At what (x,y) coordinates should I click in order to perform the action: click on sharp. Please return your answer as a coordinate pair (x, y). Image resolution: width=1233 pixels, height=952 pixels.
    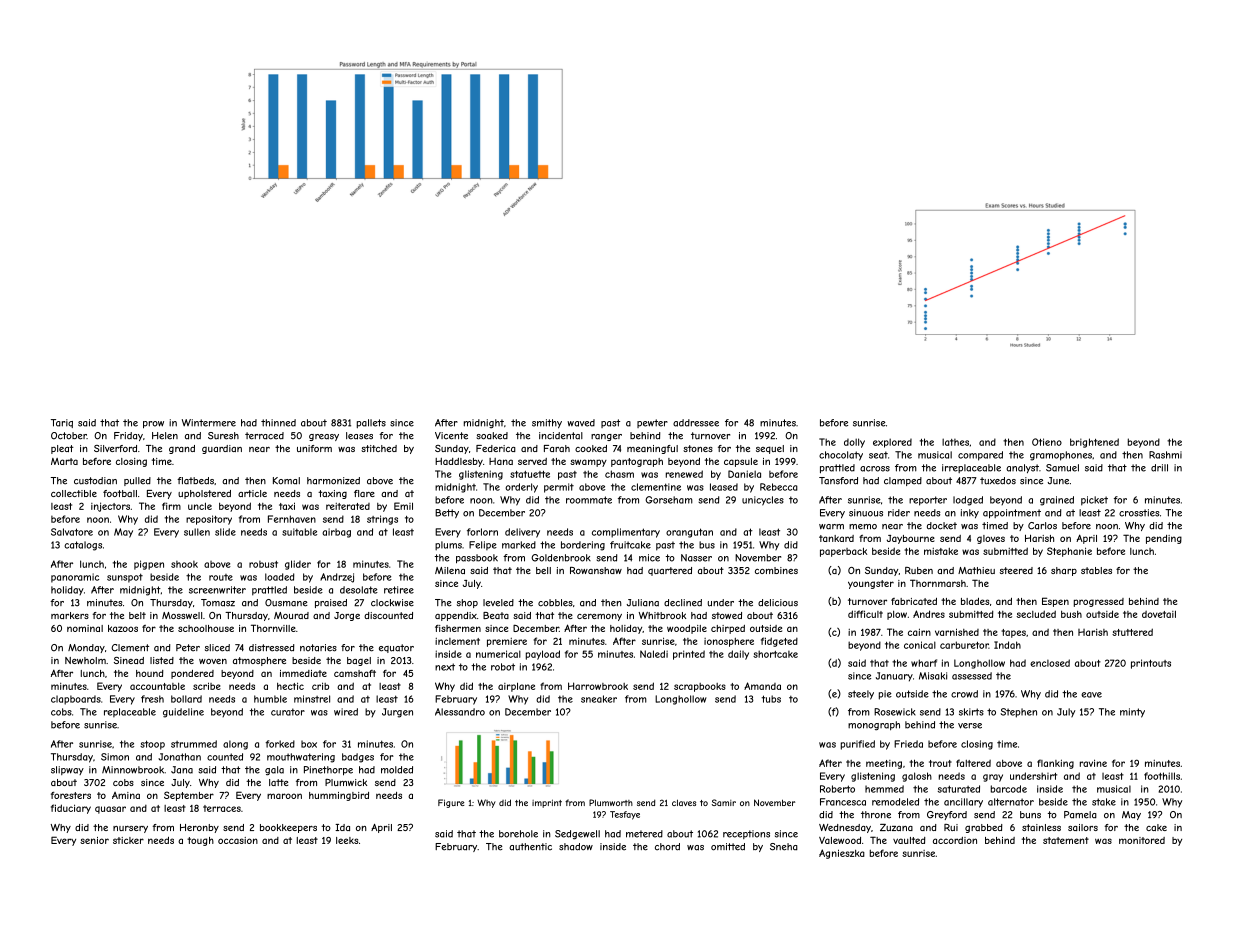
    Looking at the image, I should click on (1064, 571).
